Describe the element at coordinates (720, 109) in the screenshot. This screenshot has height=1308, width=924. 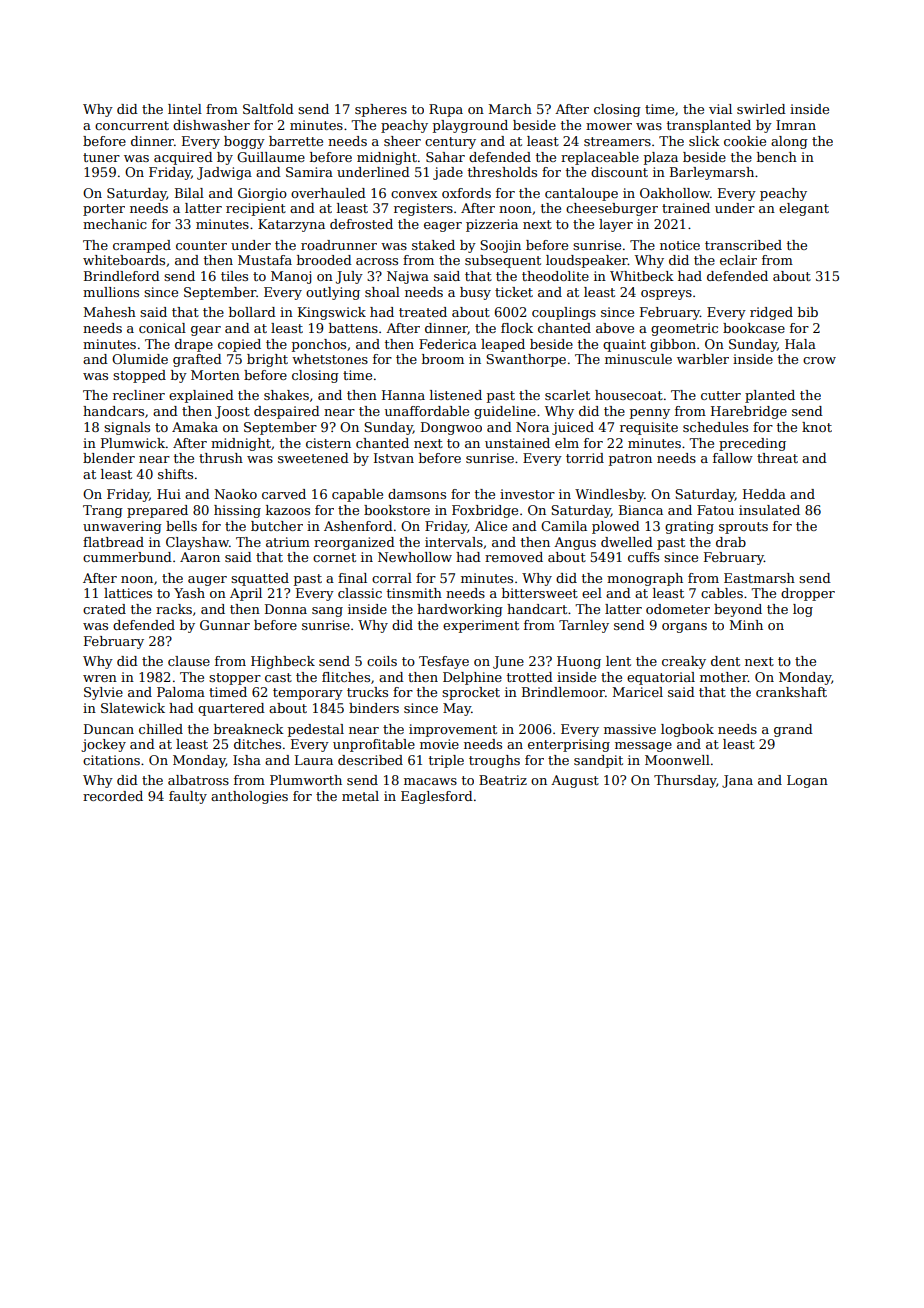
I see `vial` at that location.
